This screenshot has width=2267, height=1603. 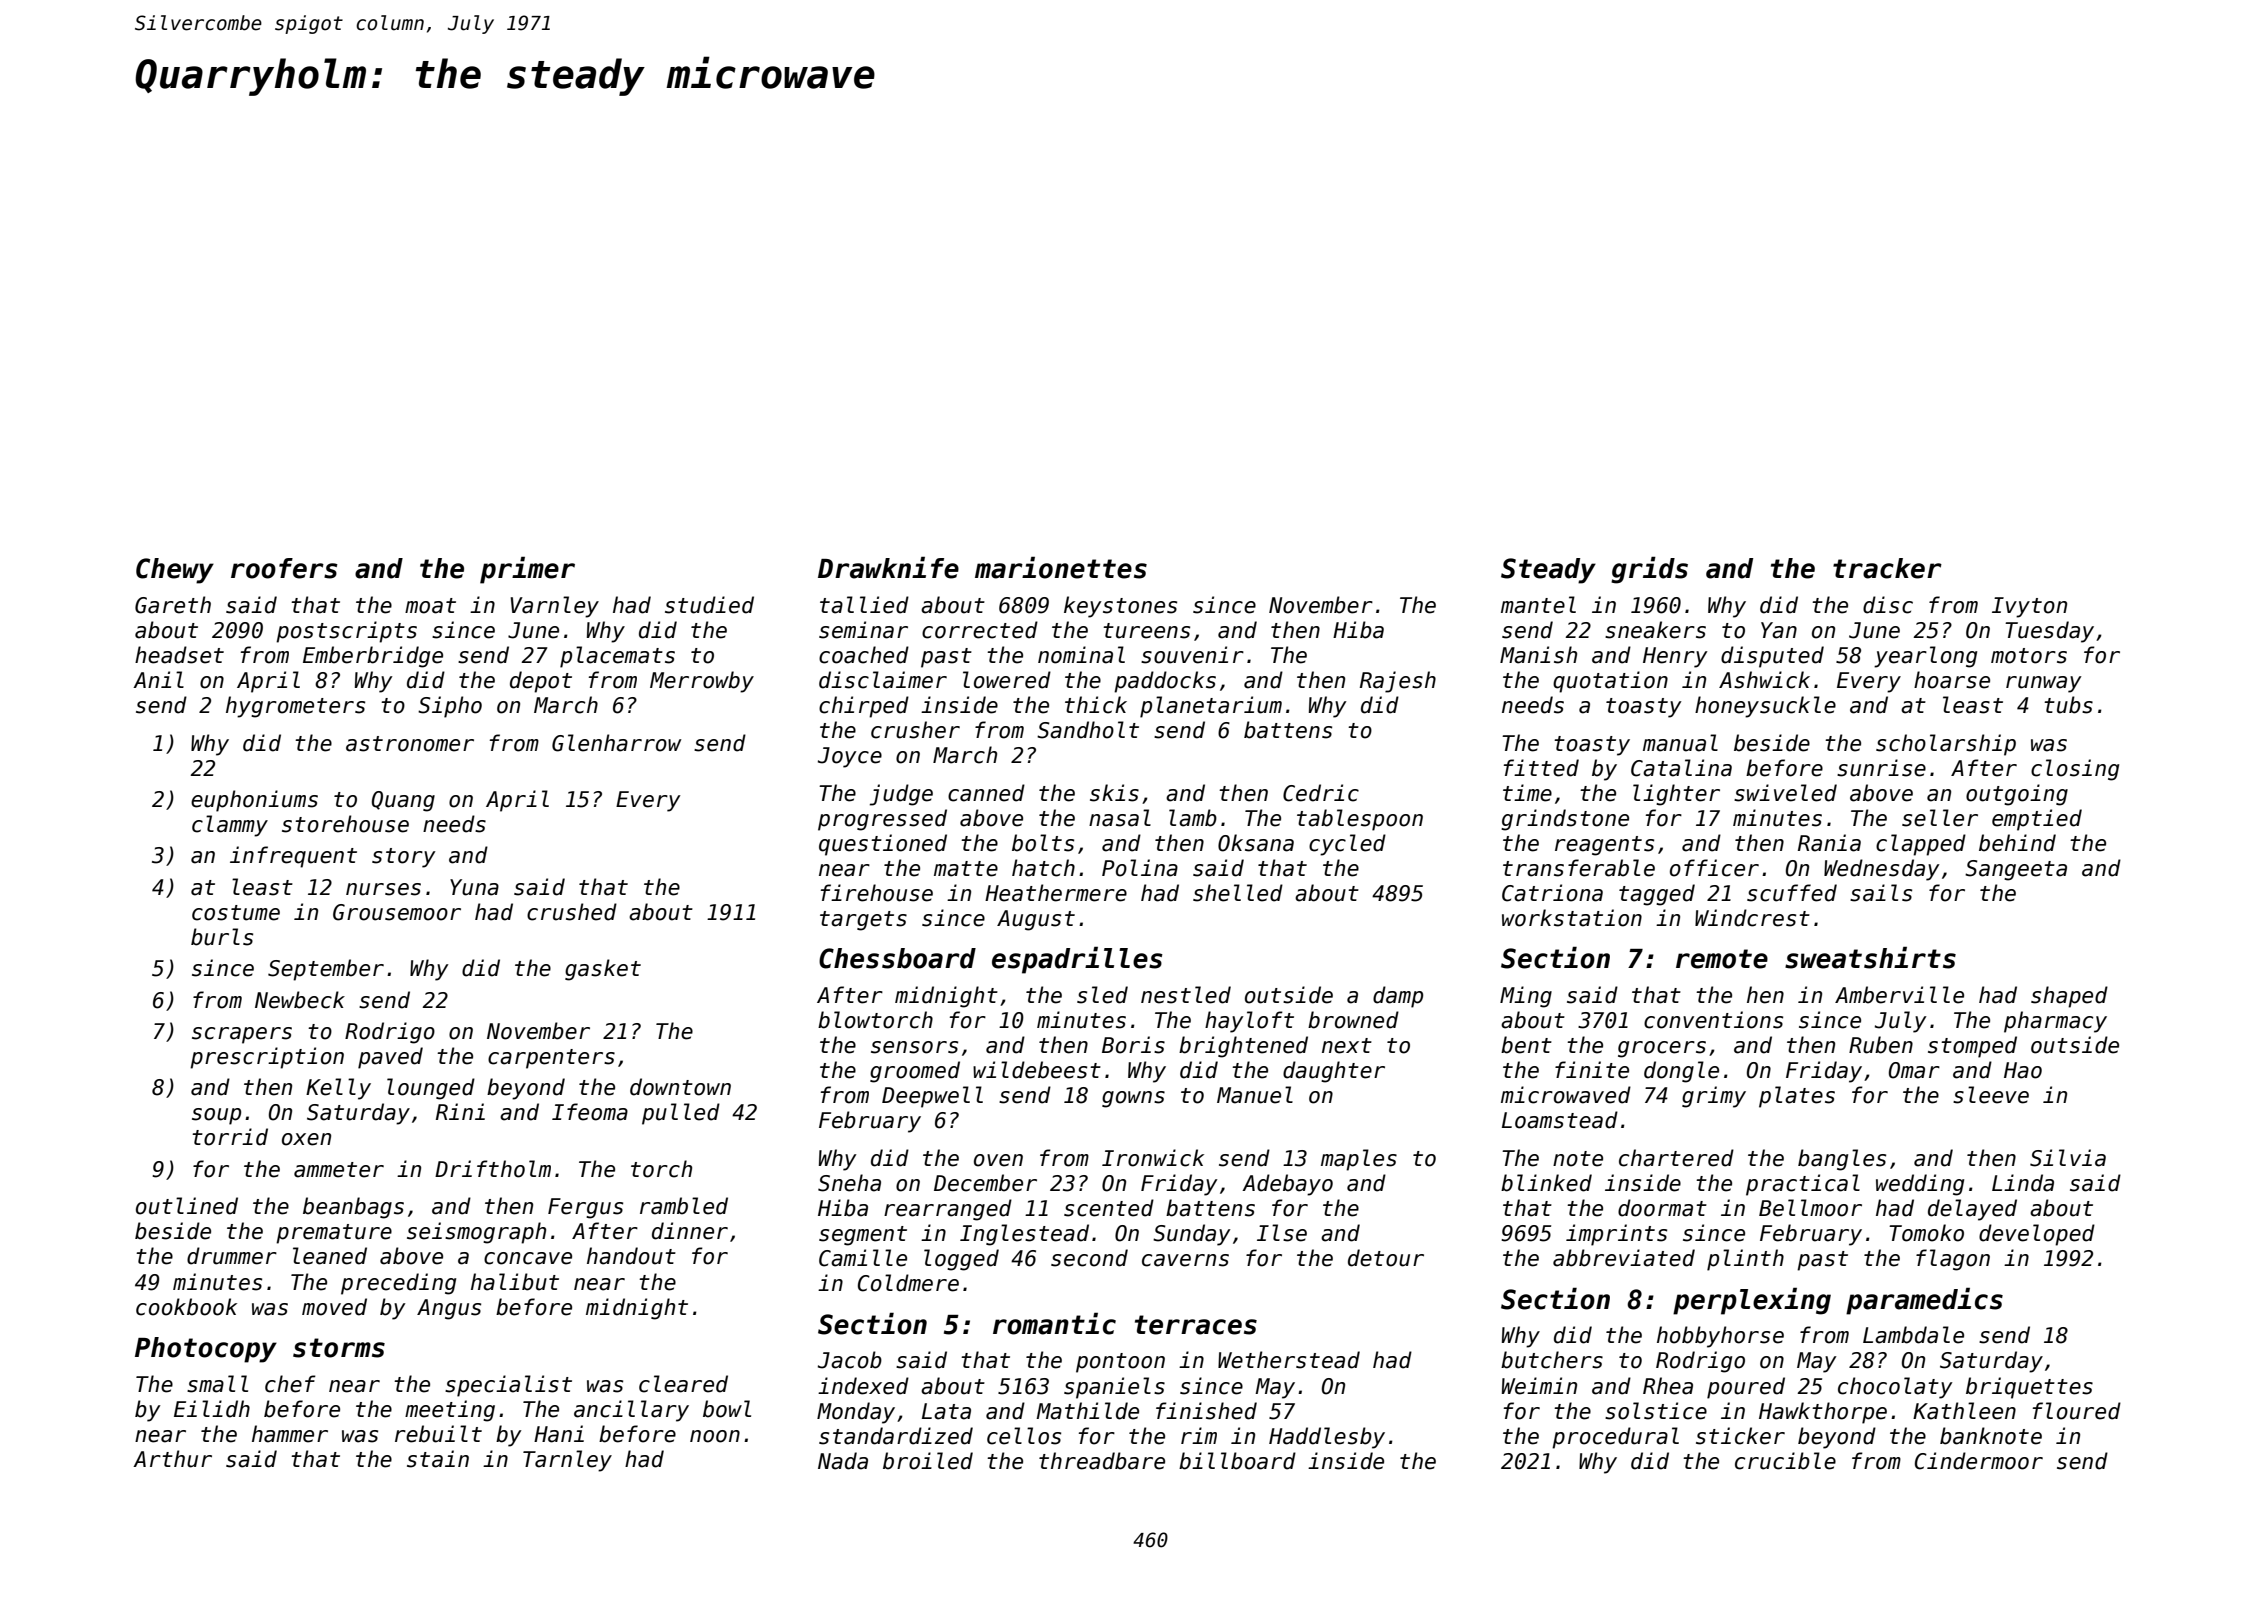 I want to click on Glenharrow, so click(x=616, y=743).
